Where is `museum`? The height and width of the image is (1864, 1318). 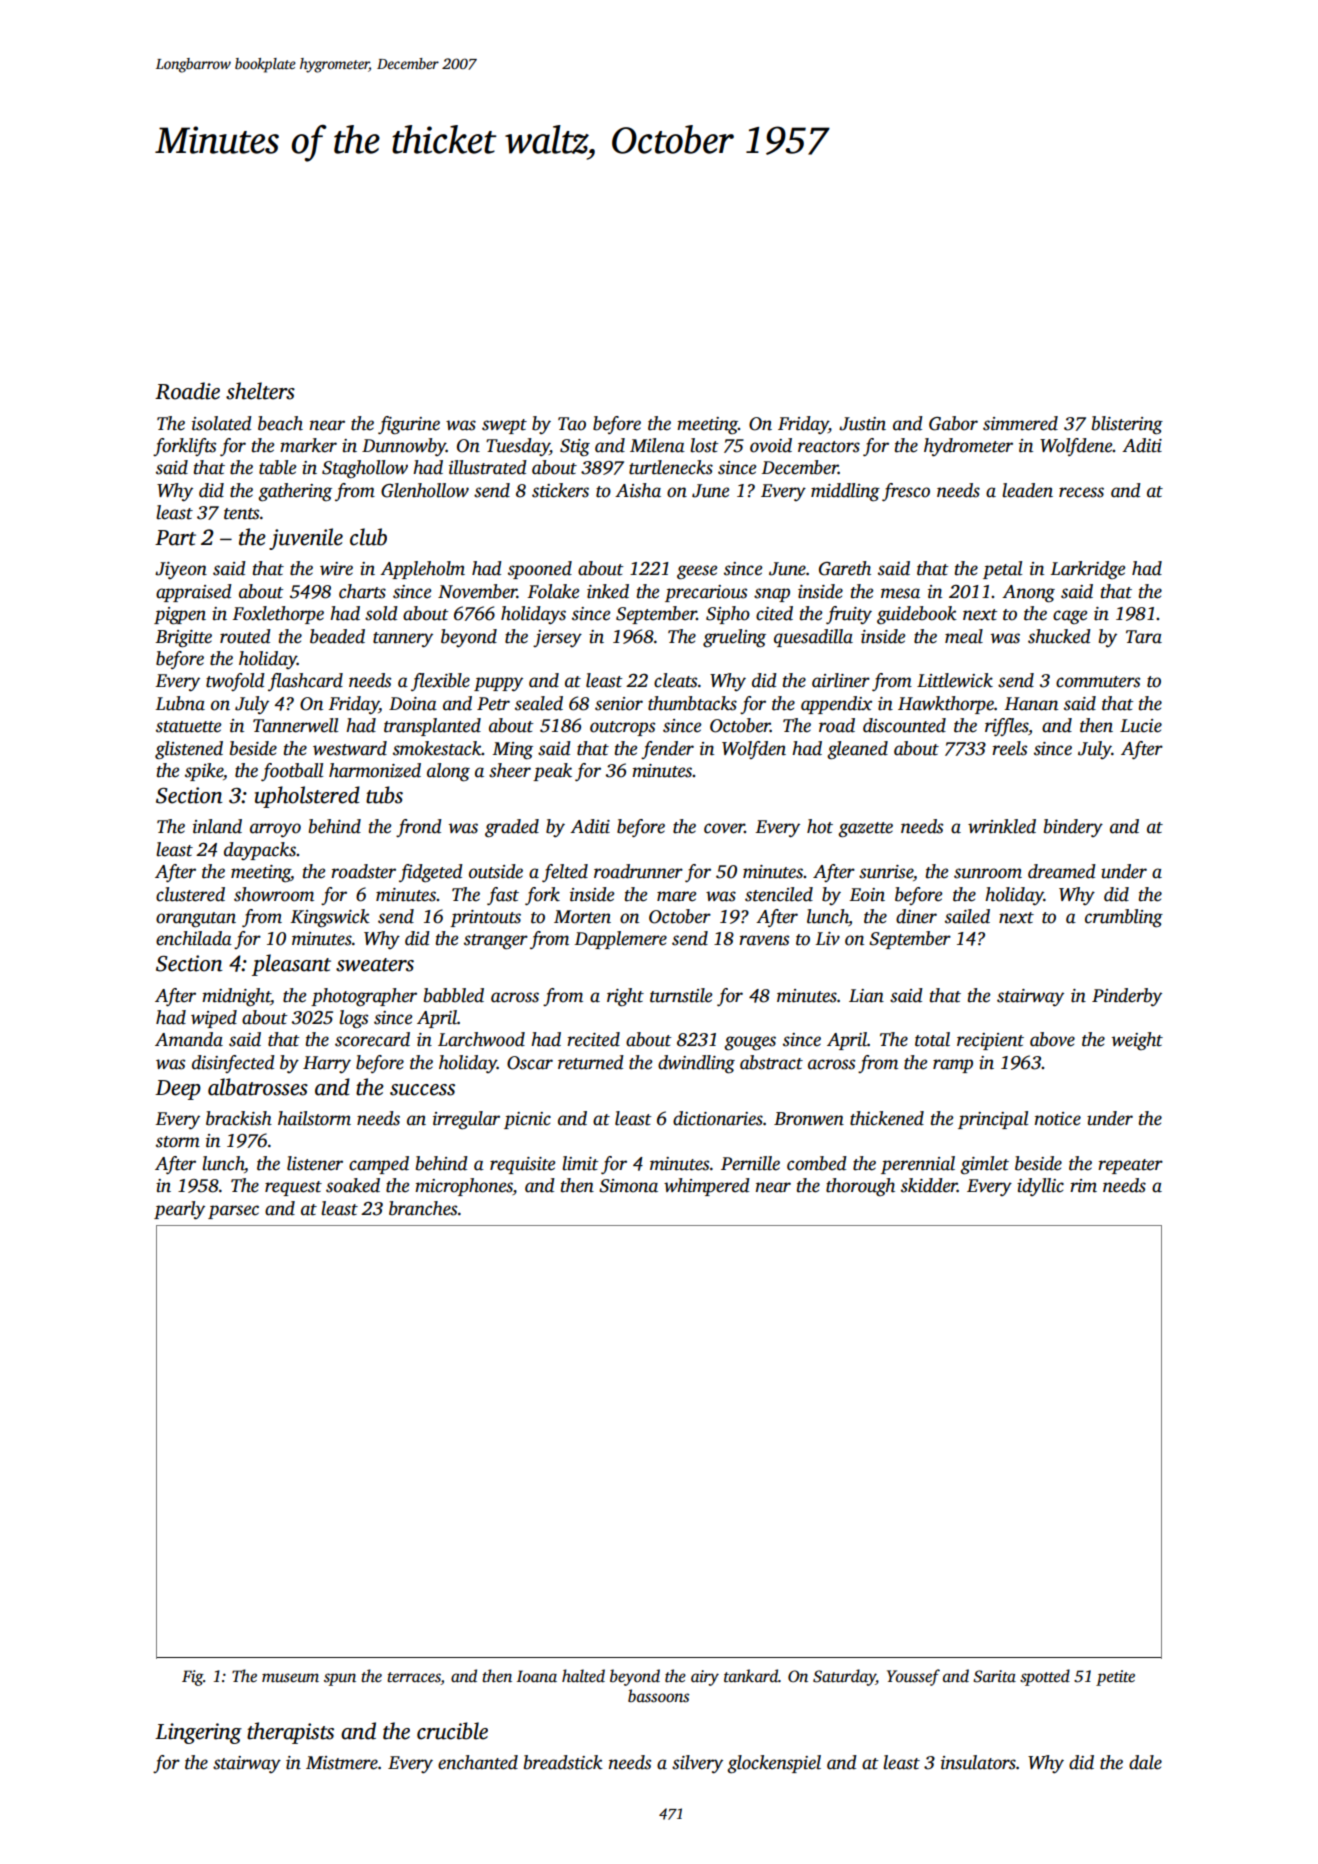
museum is located at coordinates (290, 1678).
